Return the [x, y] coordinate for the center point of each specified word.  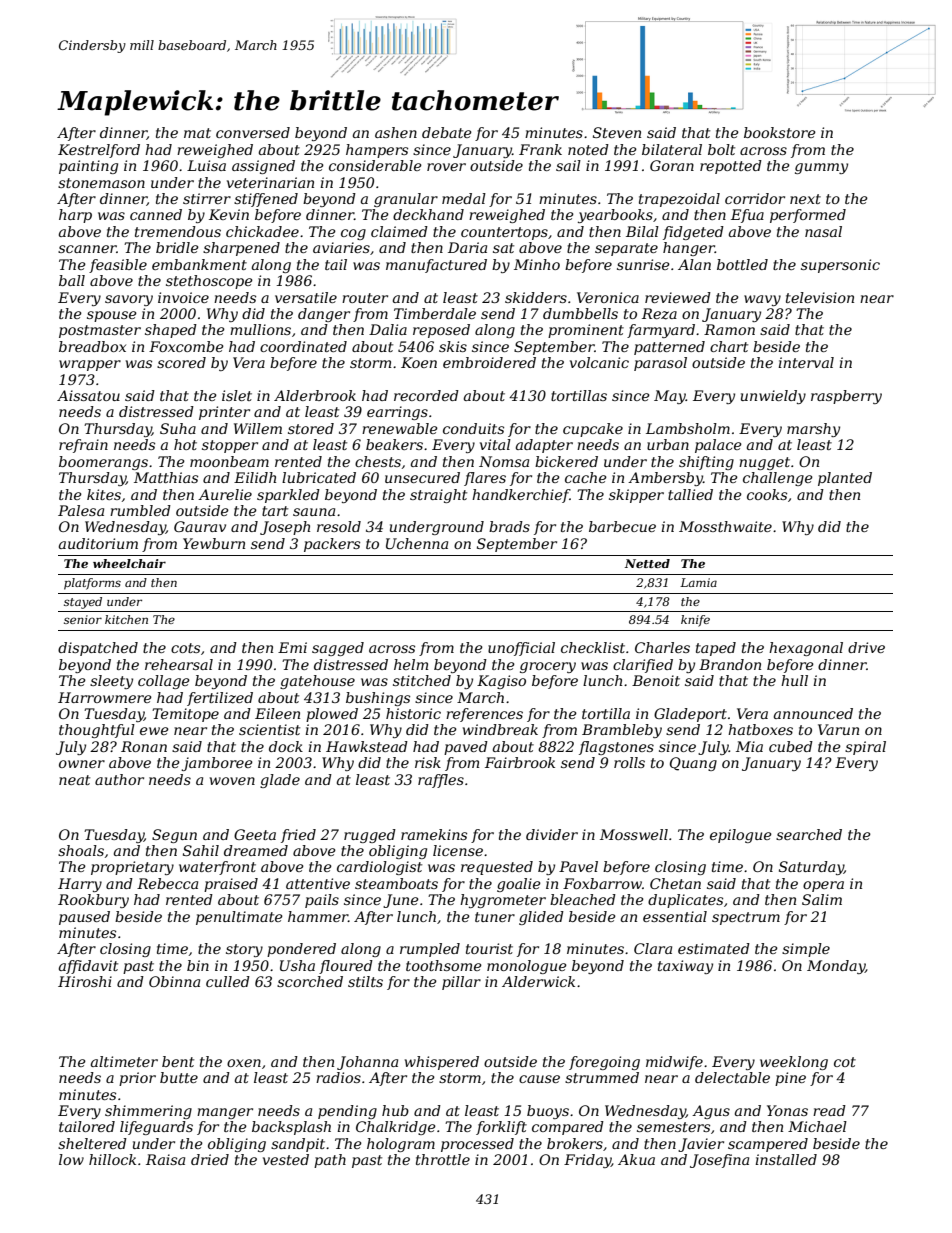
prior [137, 1079]
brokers [575, 1143]
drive [866, 647]
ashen [396, 132]
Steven [617, 132]
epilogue [741, 836]
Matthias [166, 477]
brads [509, 526]
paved [466, 748]
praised [231, 885]
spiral [865, 748]
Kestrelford [99, 151]
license [458, 850]
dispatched [98, 649]
